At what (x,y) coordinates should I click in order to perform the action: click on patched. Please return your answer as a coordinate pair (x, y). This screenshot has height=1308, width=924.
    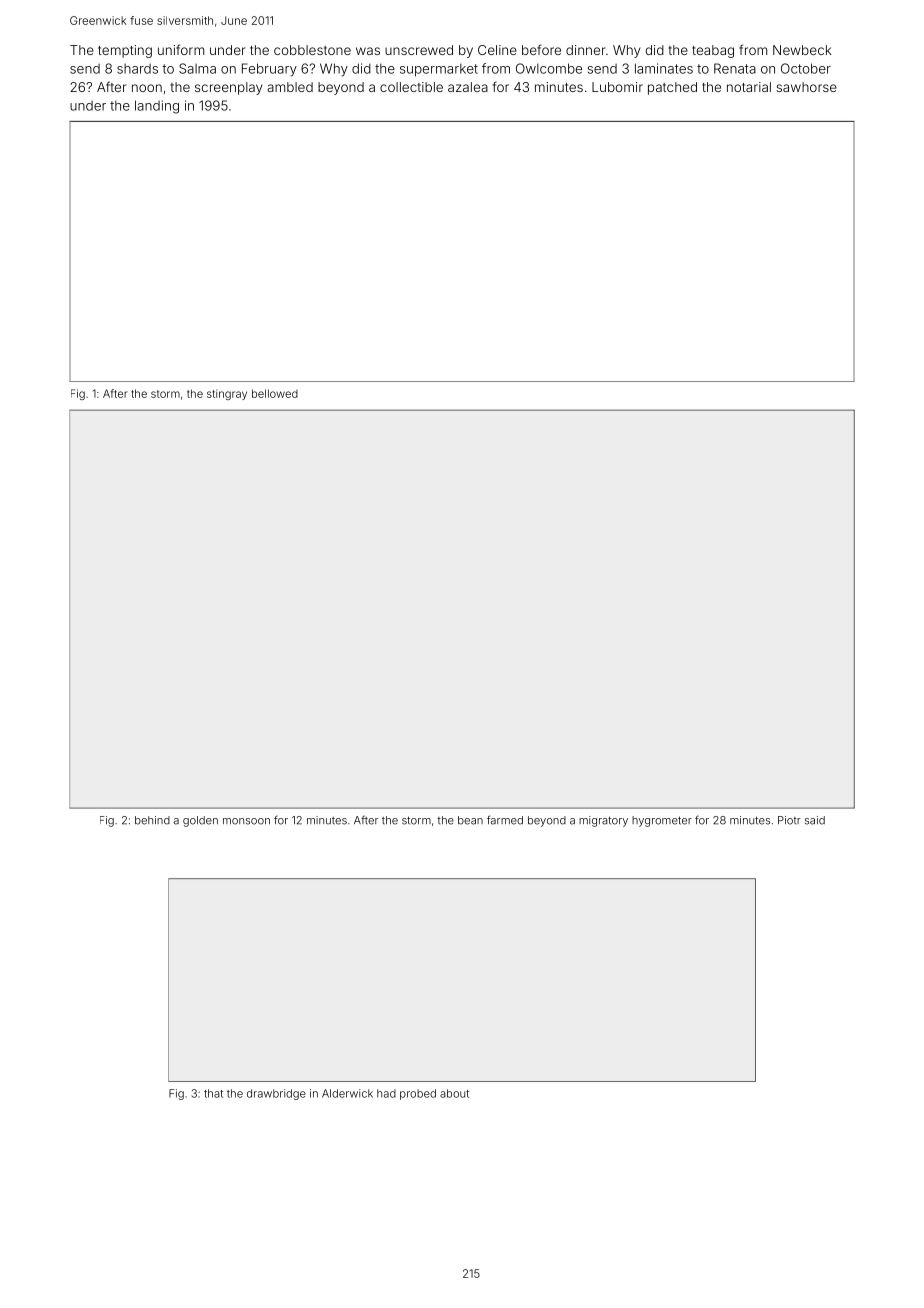
    Looking at the image, I should click on (672, 88).
